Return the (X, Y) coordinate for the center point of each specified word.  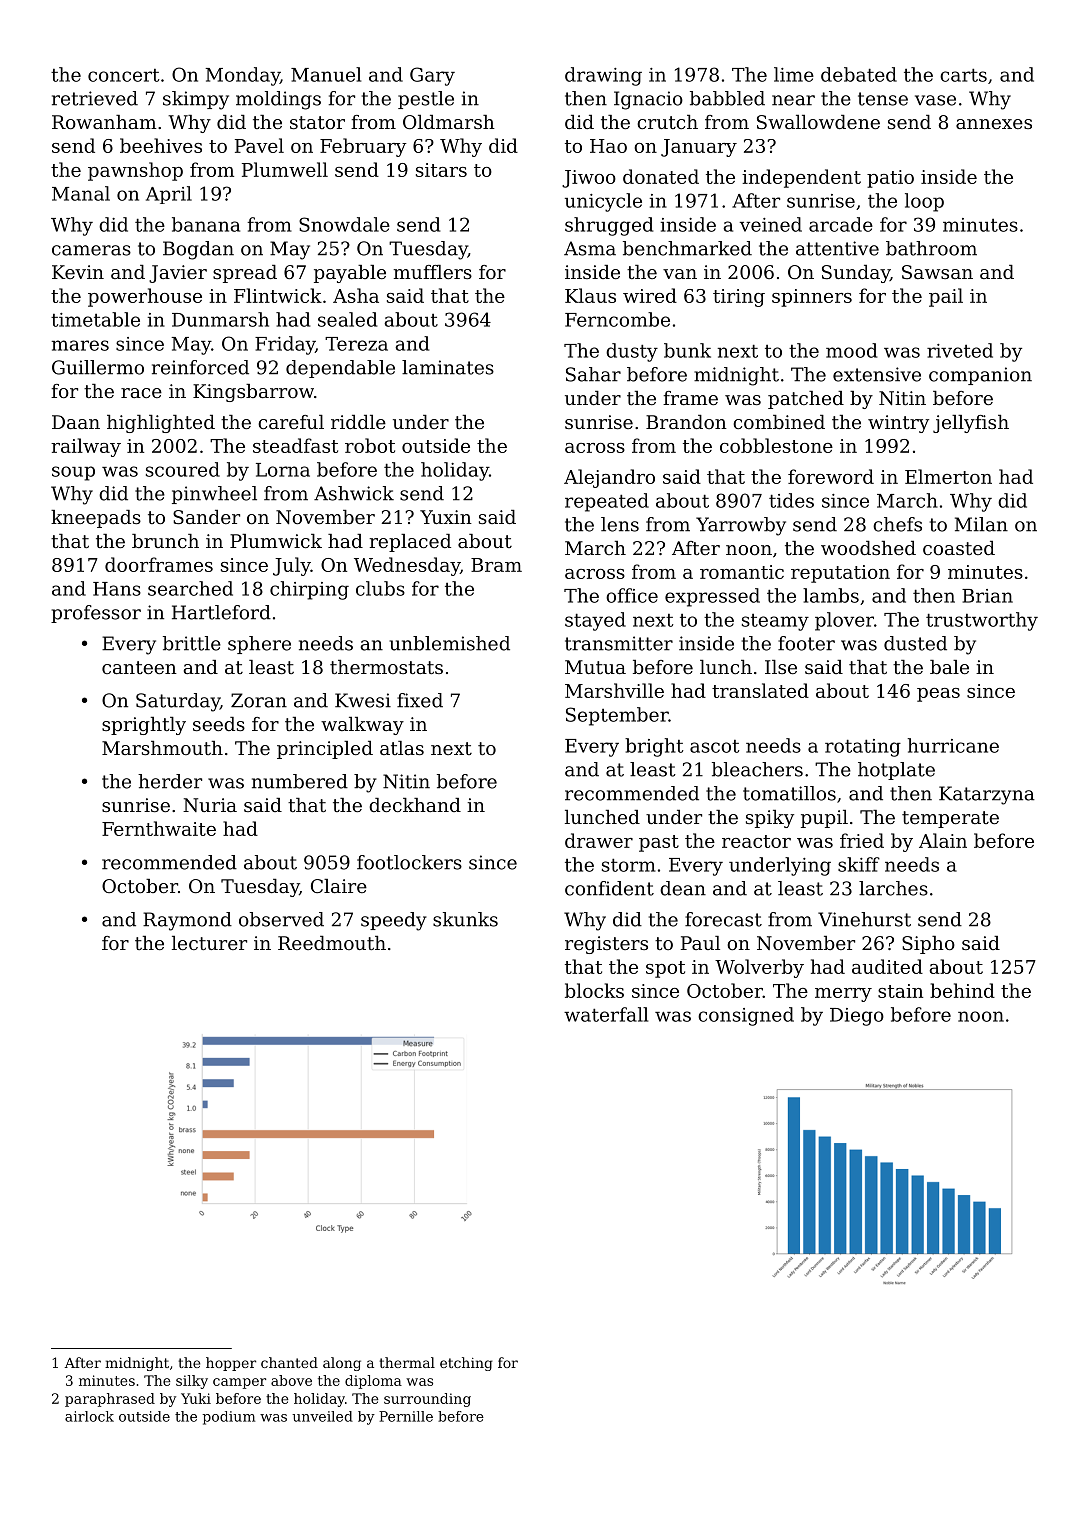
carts (963, 75)
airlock (89, 1416)
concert (123, 75)
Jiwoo (589, 179)
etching (466, 1364)
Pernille (406, 1416)
